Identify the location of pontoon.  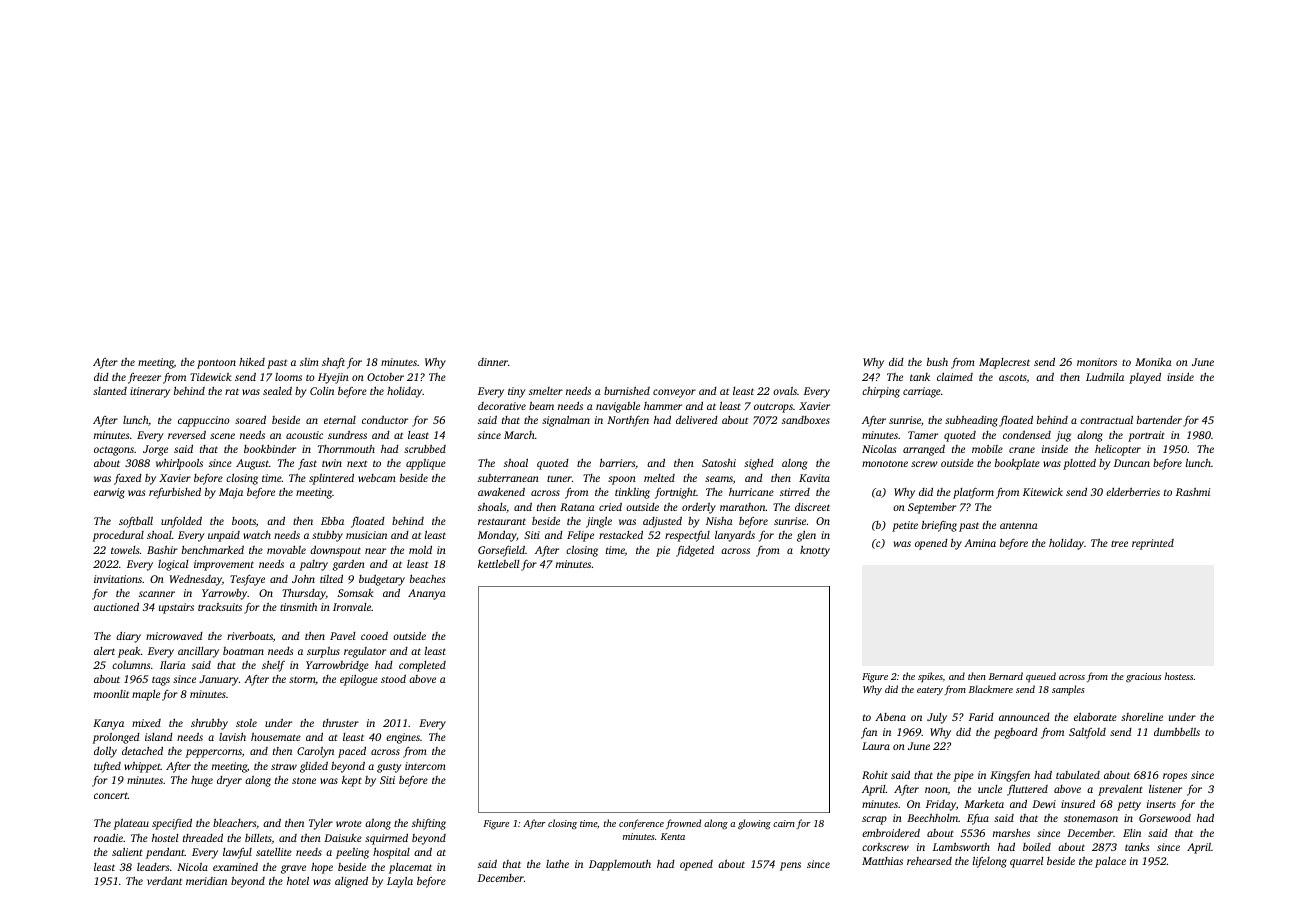
(216, 364).
